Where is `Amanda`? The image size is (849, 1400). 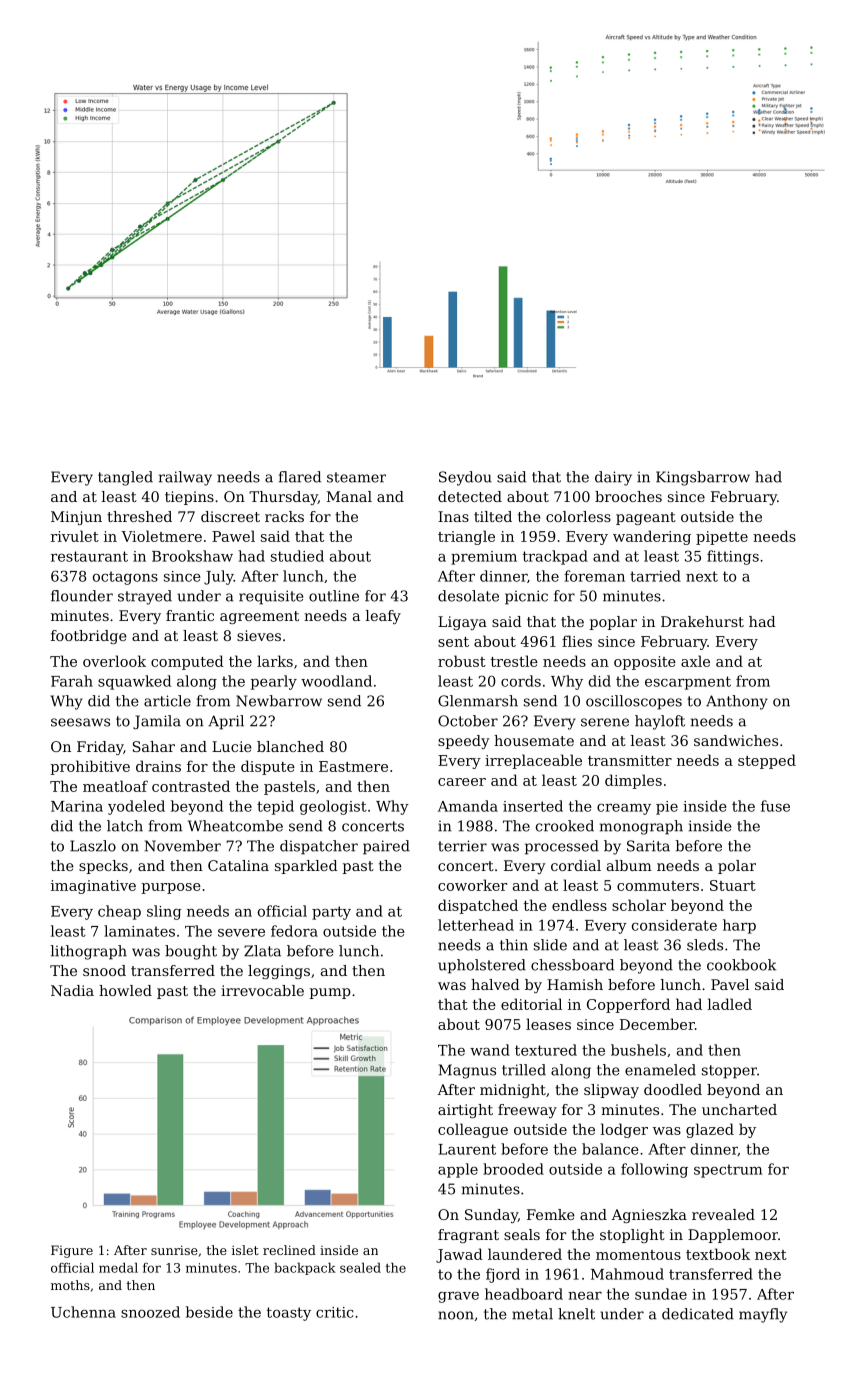
Amanda is located at coordinates (468, 806).
